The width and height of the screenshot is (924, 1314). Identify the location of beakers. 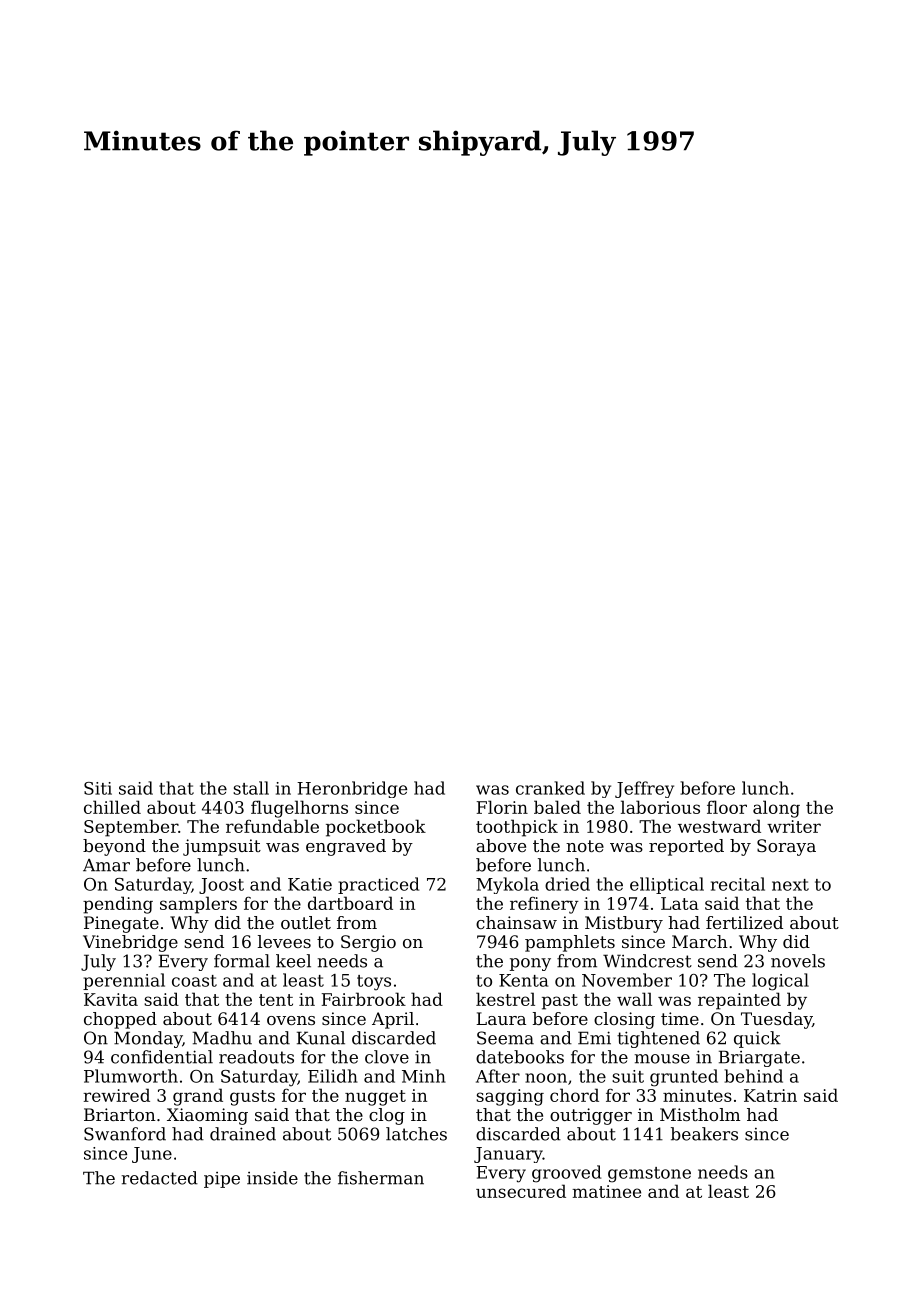
(704, 1134).
